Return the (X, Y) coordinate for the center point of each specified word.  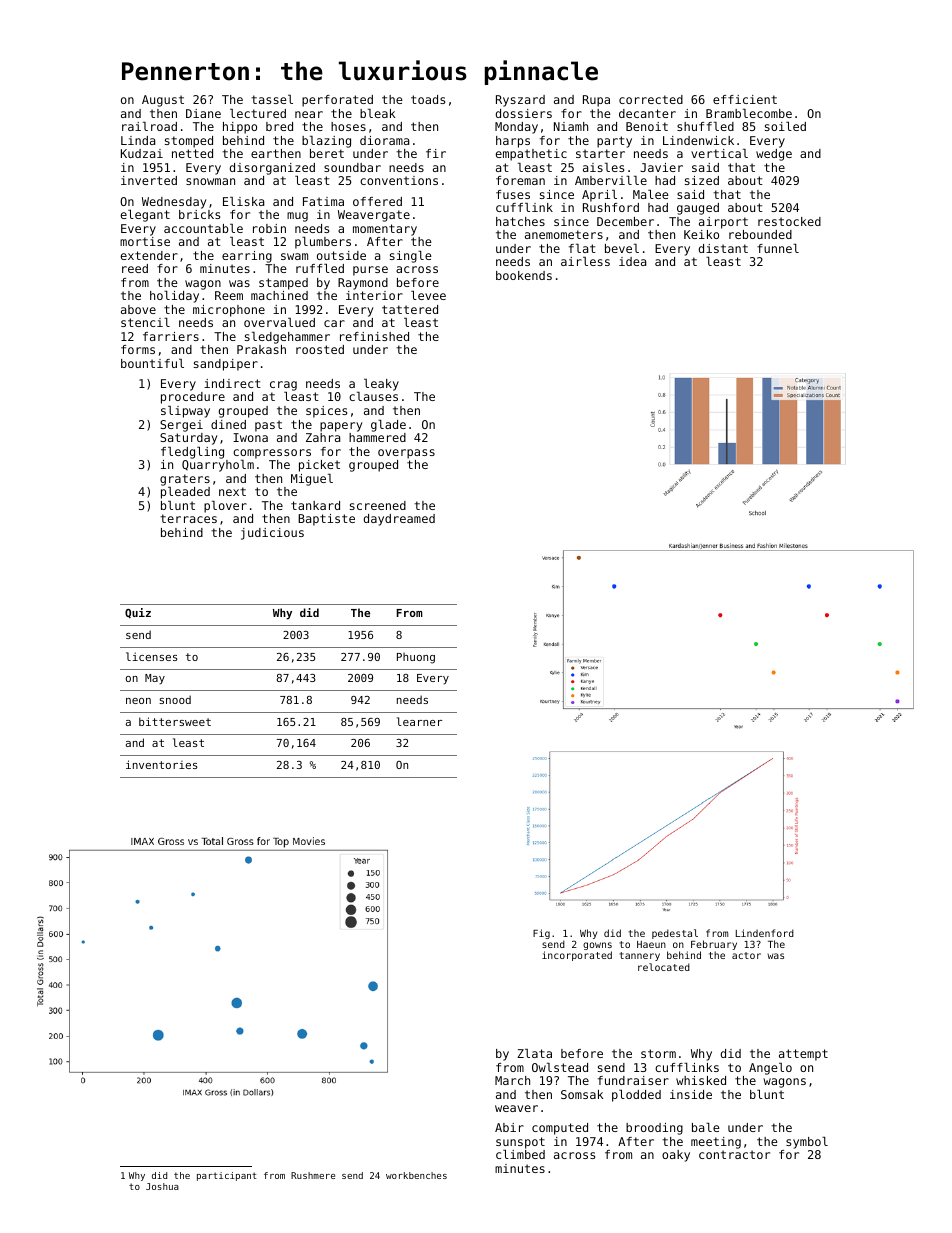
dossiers (524, 113)
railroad (149, 126)
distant (723, 248)
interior (374, 295)
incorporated (577, 956)
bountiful (152, 363)
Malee (651, 194)
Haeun (651, 944)
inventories (162, 764)
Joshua (162, 1186)
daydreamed (399, 520)
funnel (778, 248)
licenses (152, 656)
